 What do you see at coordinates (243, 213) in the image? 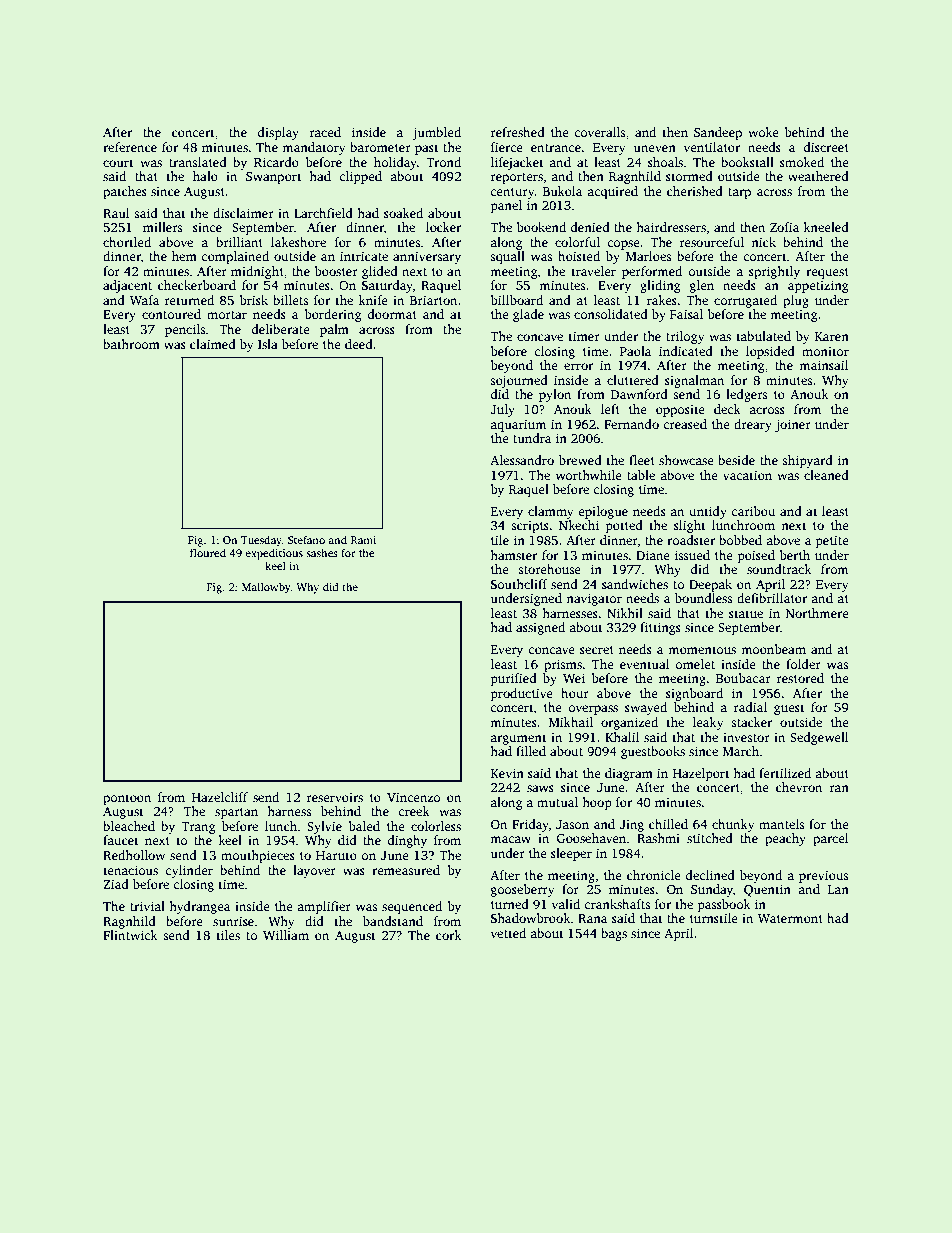
I see `disclaimer` at bounding box center [243, 213].
